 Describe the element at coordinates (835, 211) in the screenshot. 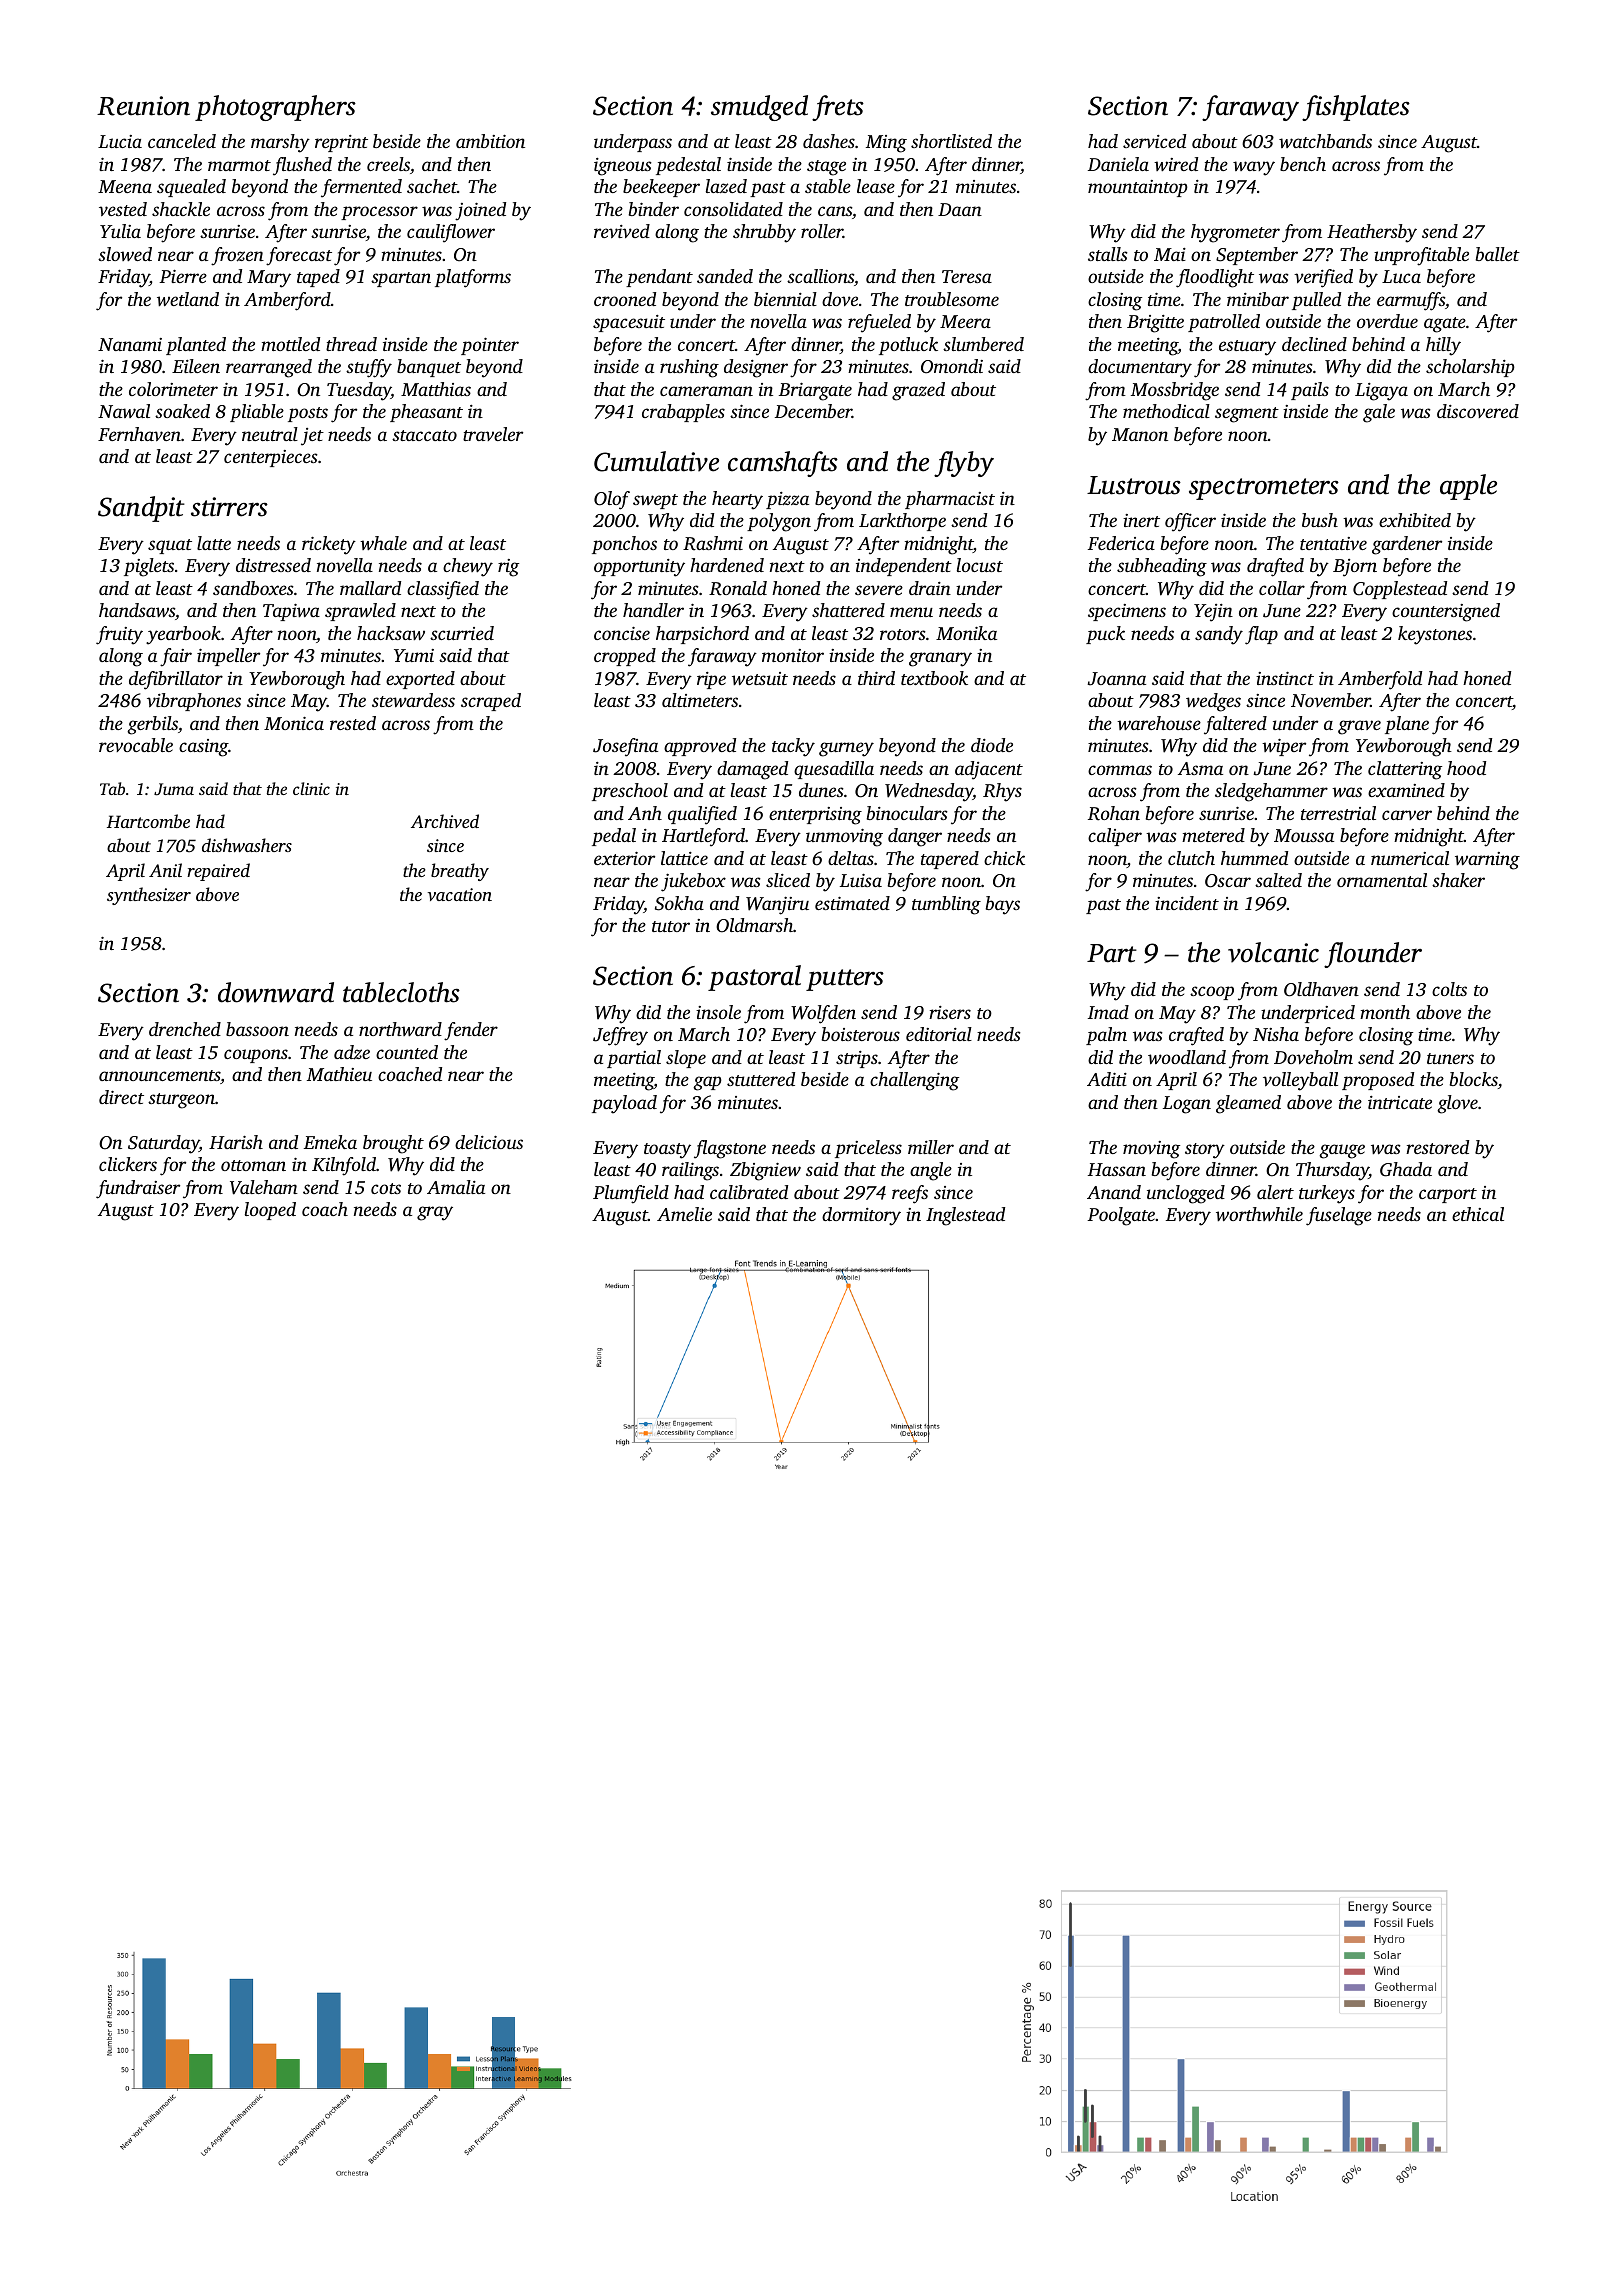

I see `cans` at that location.
